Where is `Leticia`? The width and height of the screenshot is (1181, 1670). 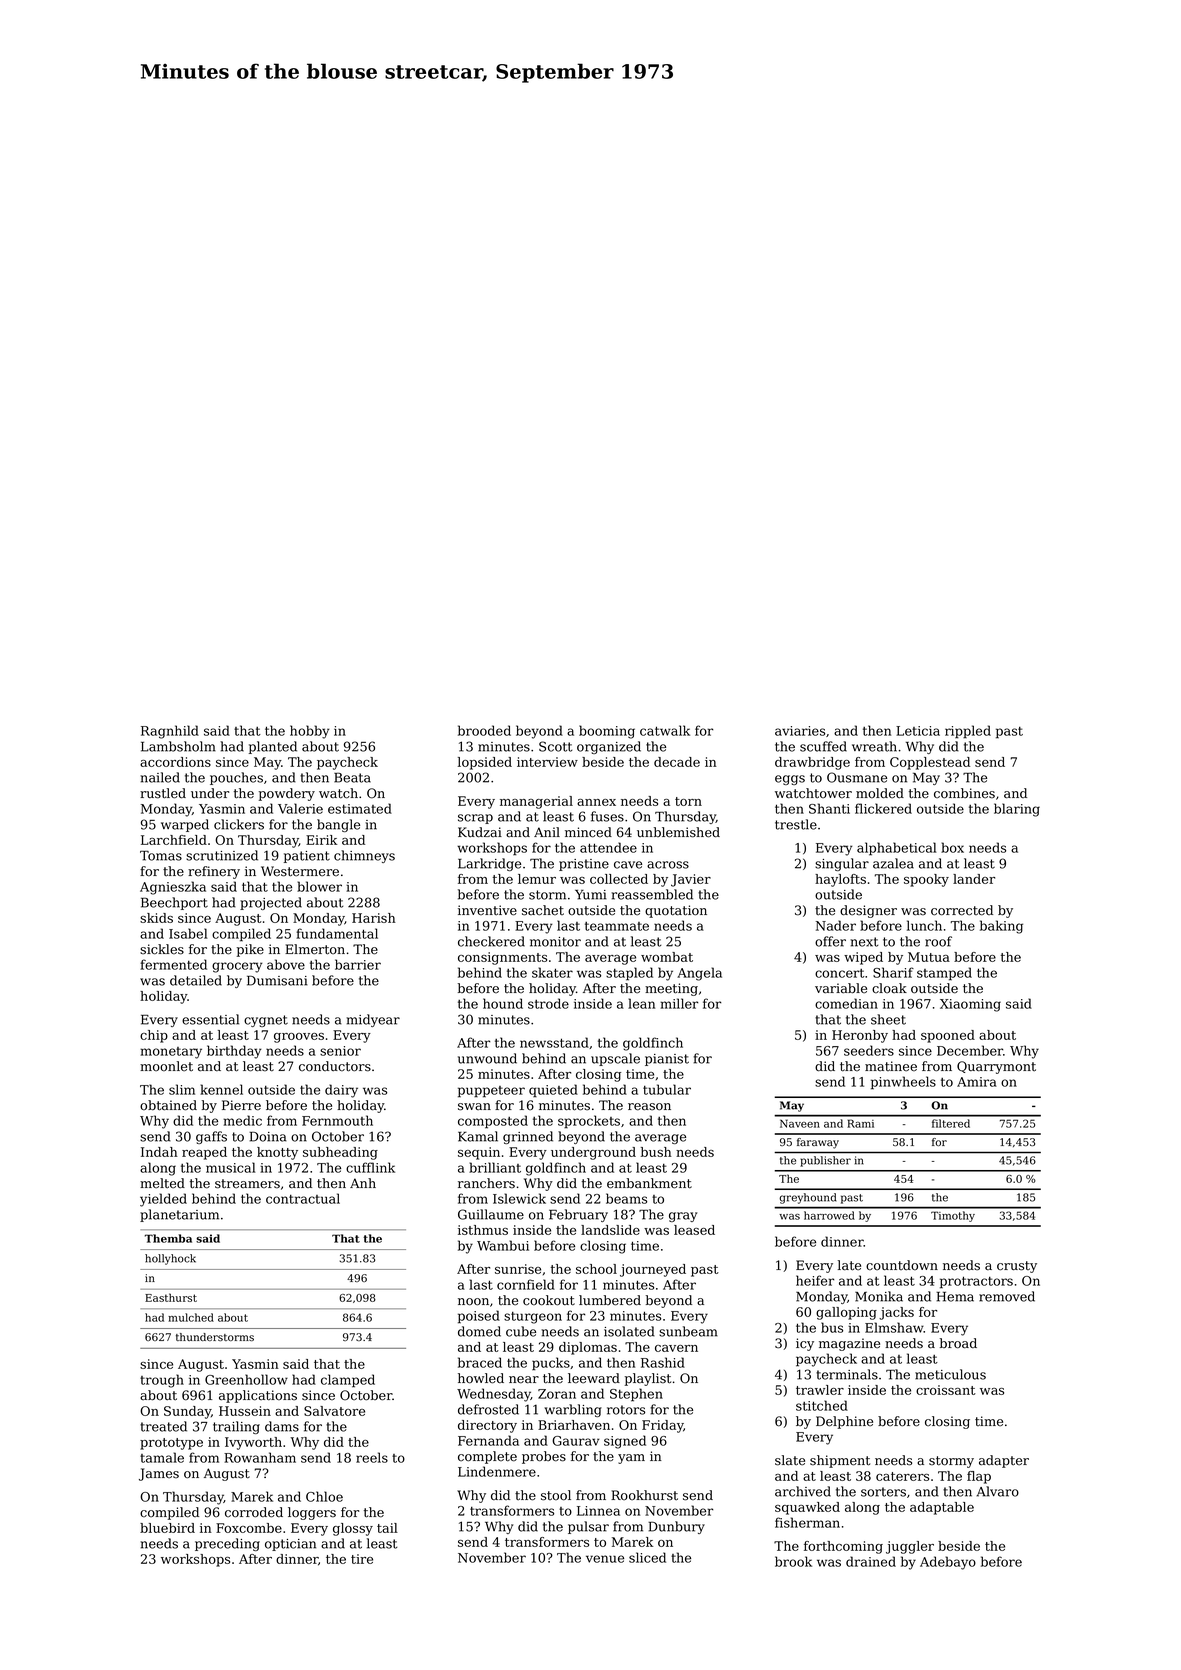
Leticia is located at coordinates (918, 731).
